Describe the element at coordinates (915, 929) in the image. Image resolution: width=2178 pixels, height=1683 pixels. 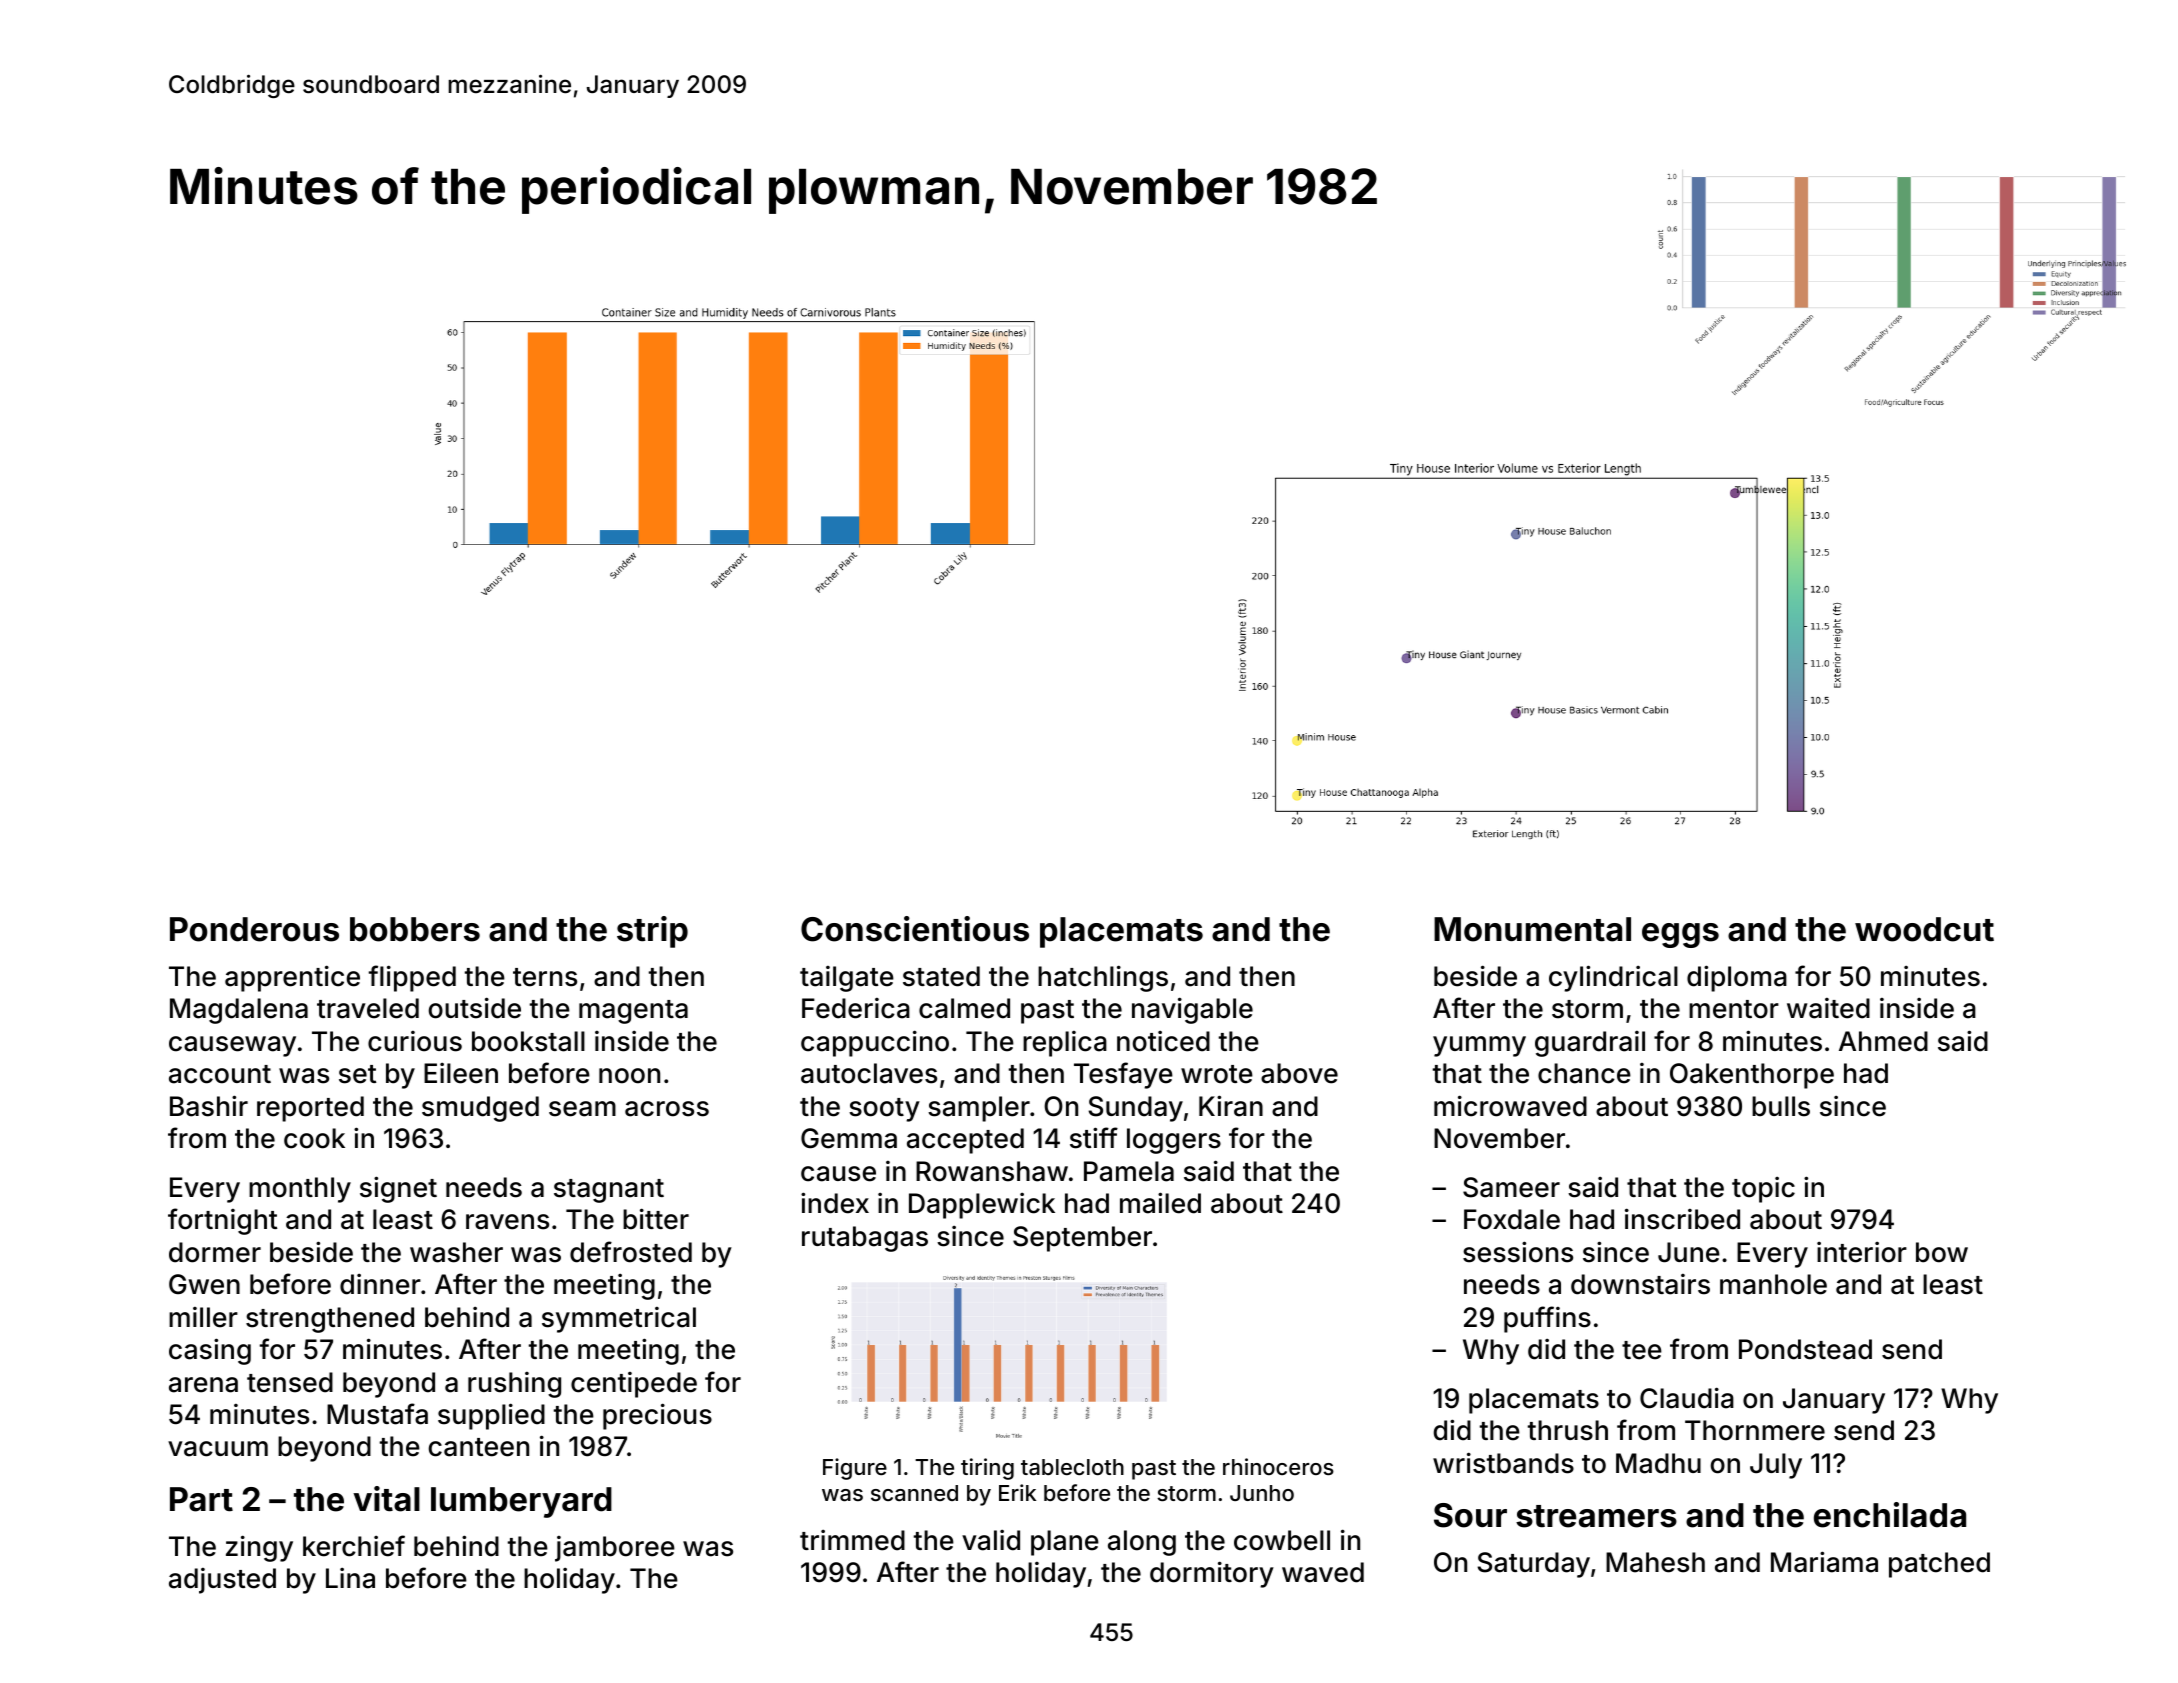
I see `Conscientious` at that location.
